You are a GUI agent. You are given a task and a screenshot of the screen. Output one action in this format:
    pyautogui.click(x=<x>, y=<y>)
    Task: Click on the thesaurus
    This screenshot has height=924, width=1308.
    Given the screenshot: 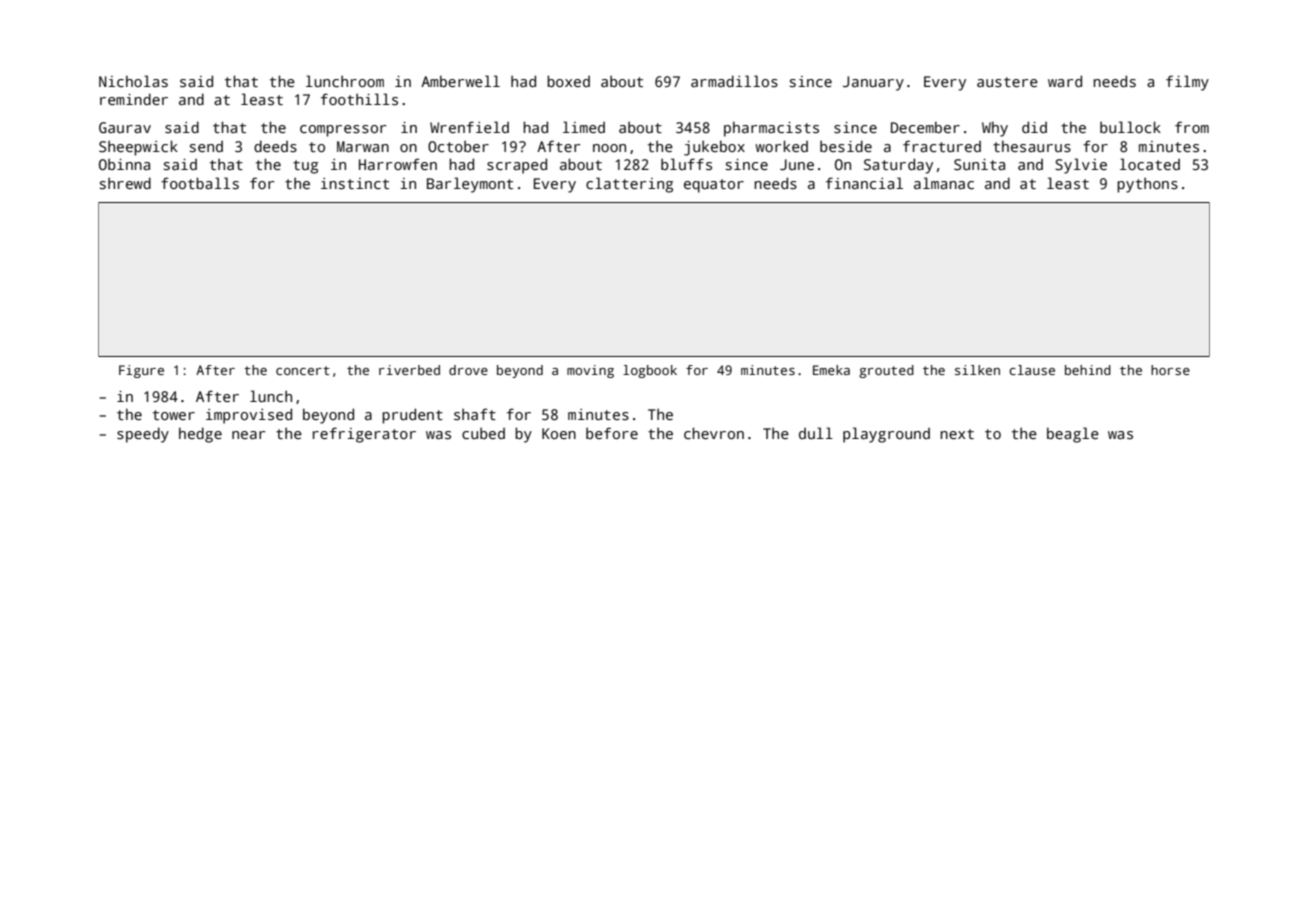 What is the action you would take?
    pyautogui.click(x=1032, y=146)
